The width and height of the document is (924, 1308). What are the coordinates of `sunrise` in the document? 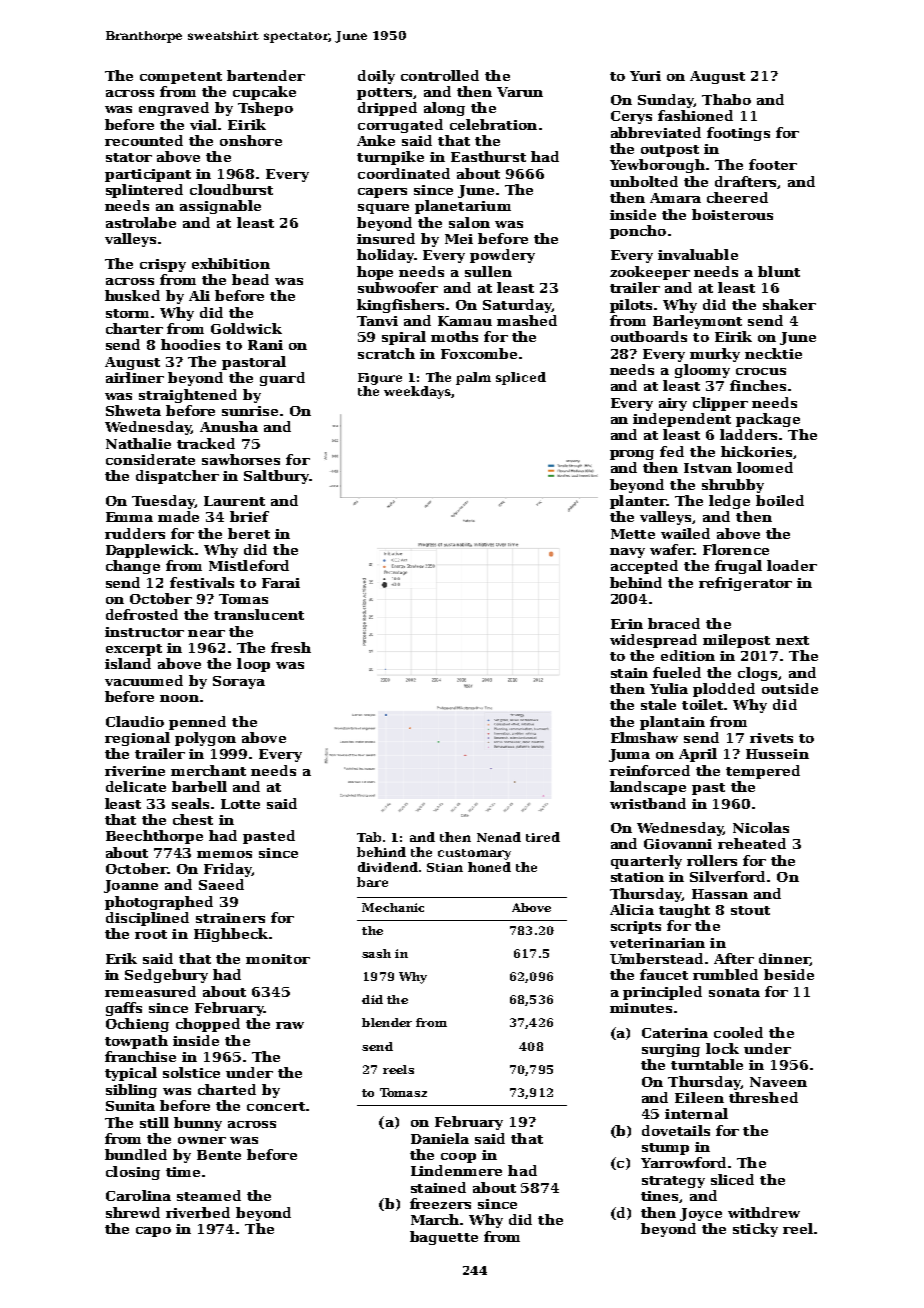 It's located at (250, 411).
